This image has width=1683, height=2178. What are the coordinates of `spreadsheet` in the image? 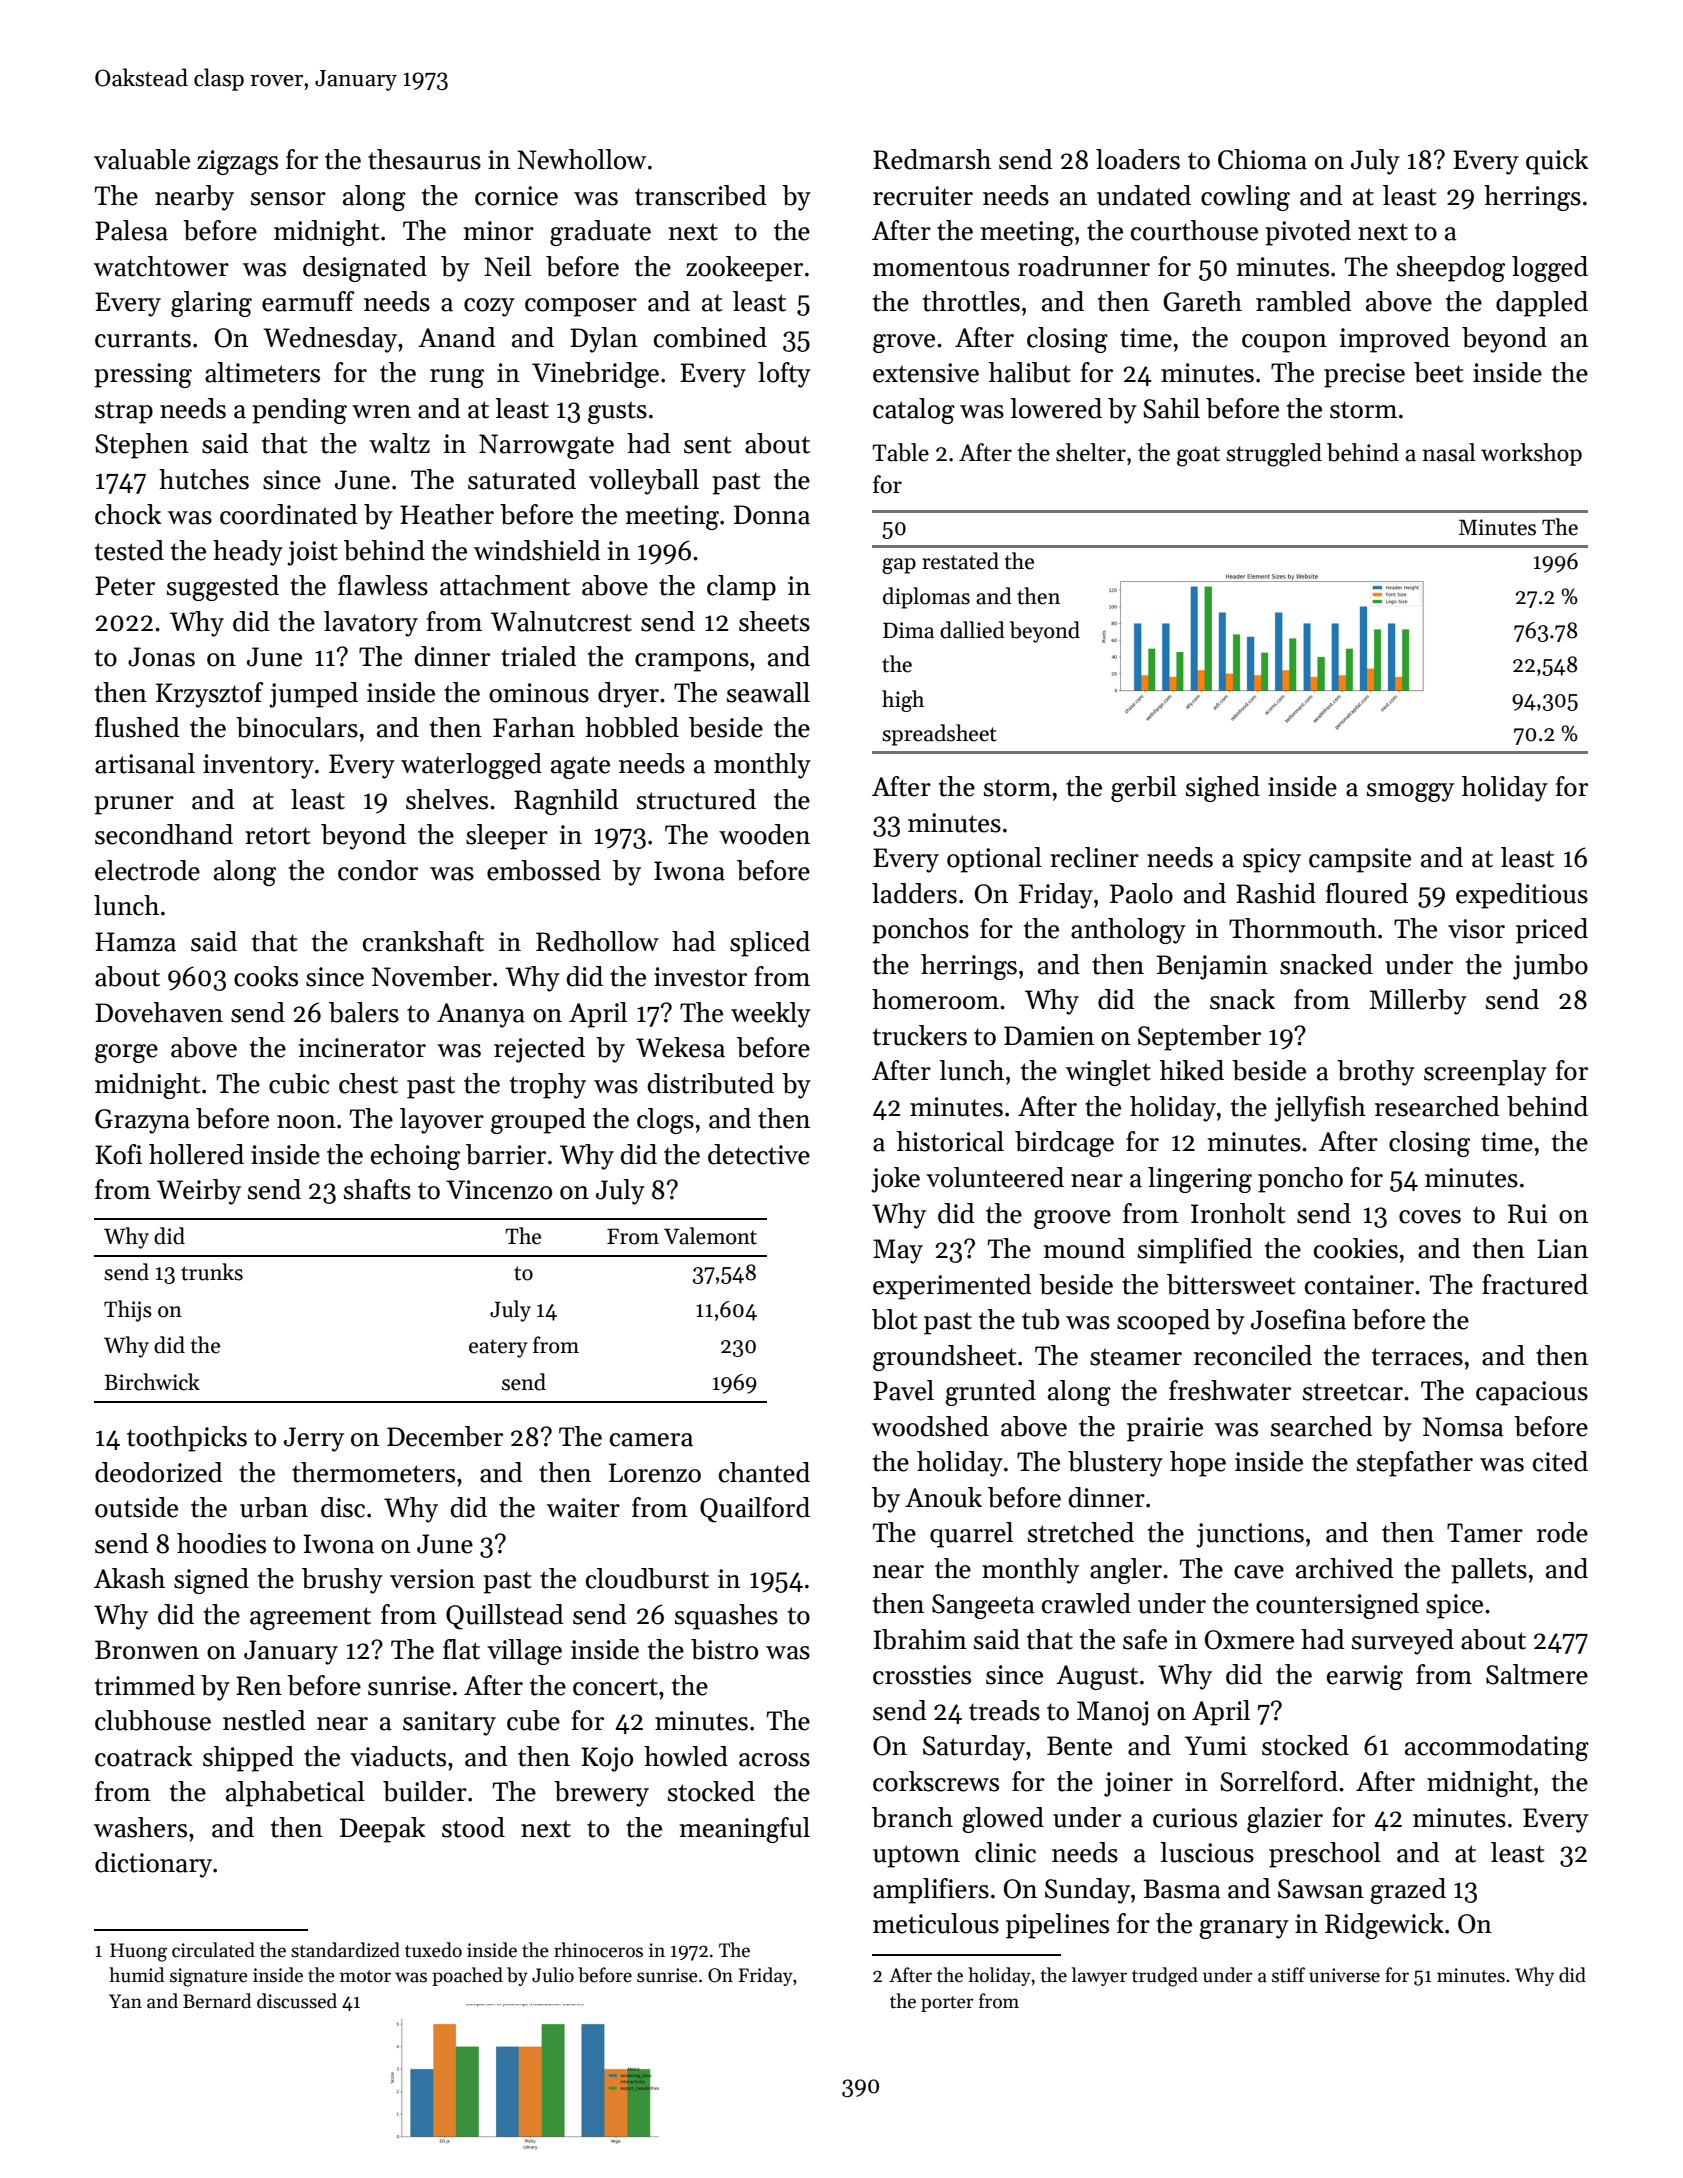 It's located at (939, 735).
